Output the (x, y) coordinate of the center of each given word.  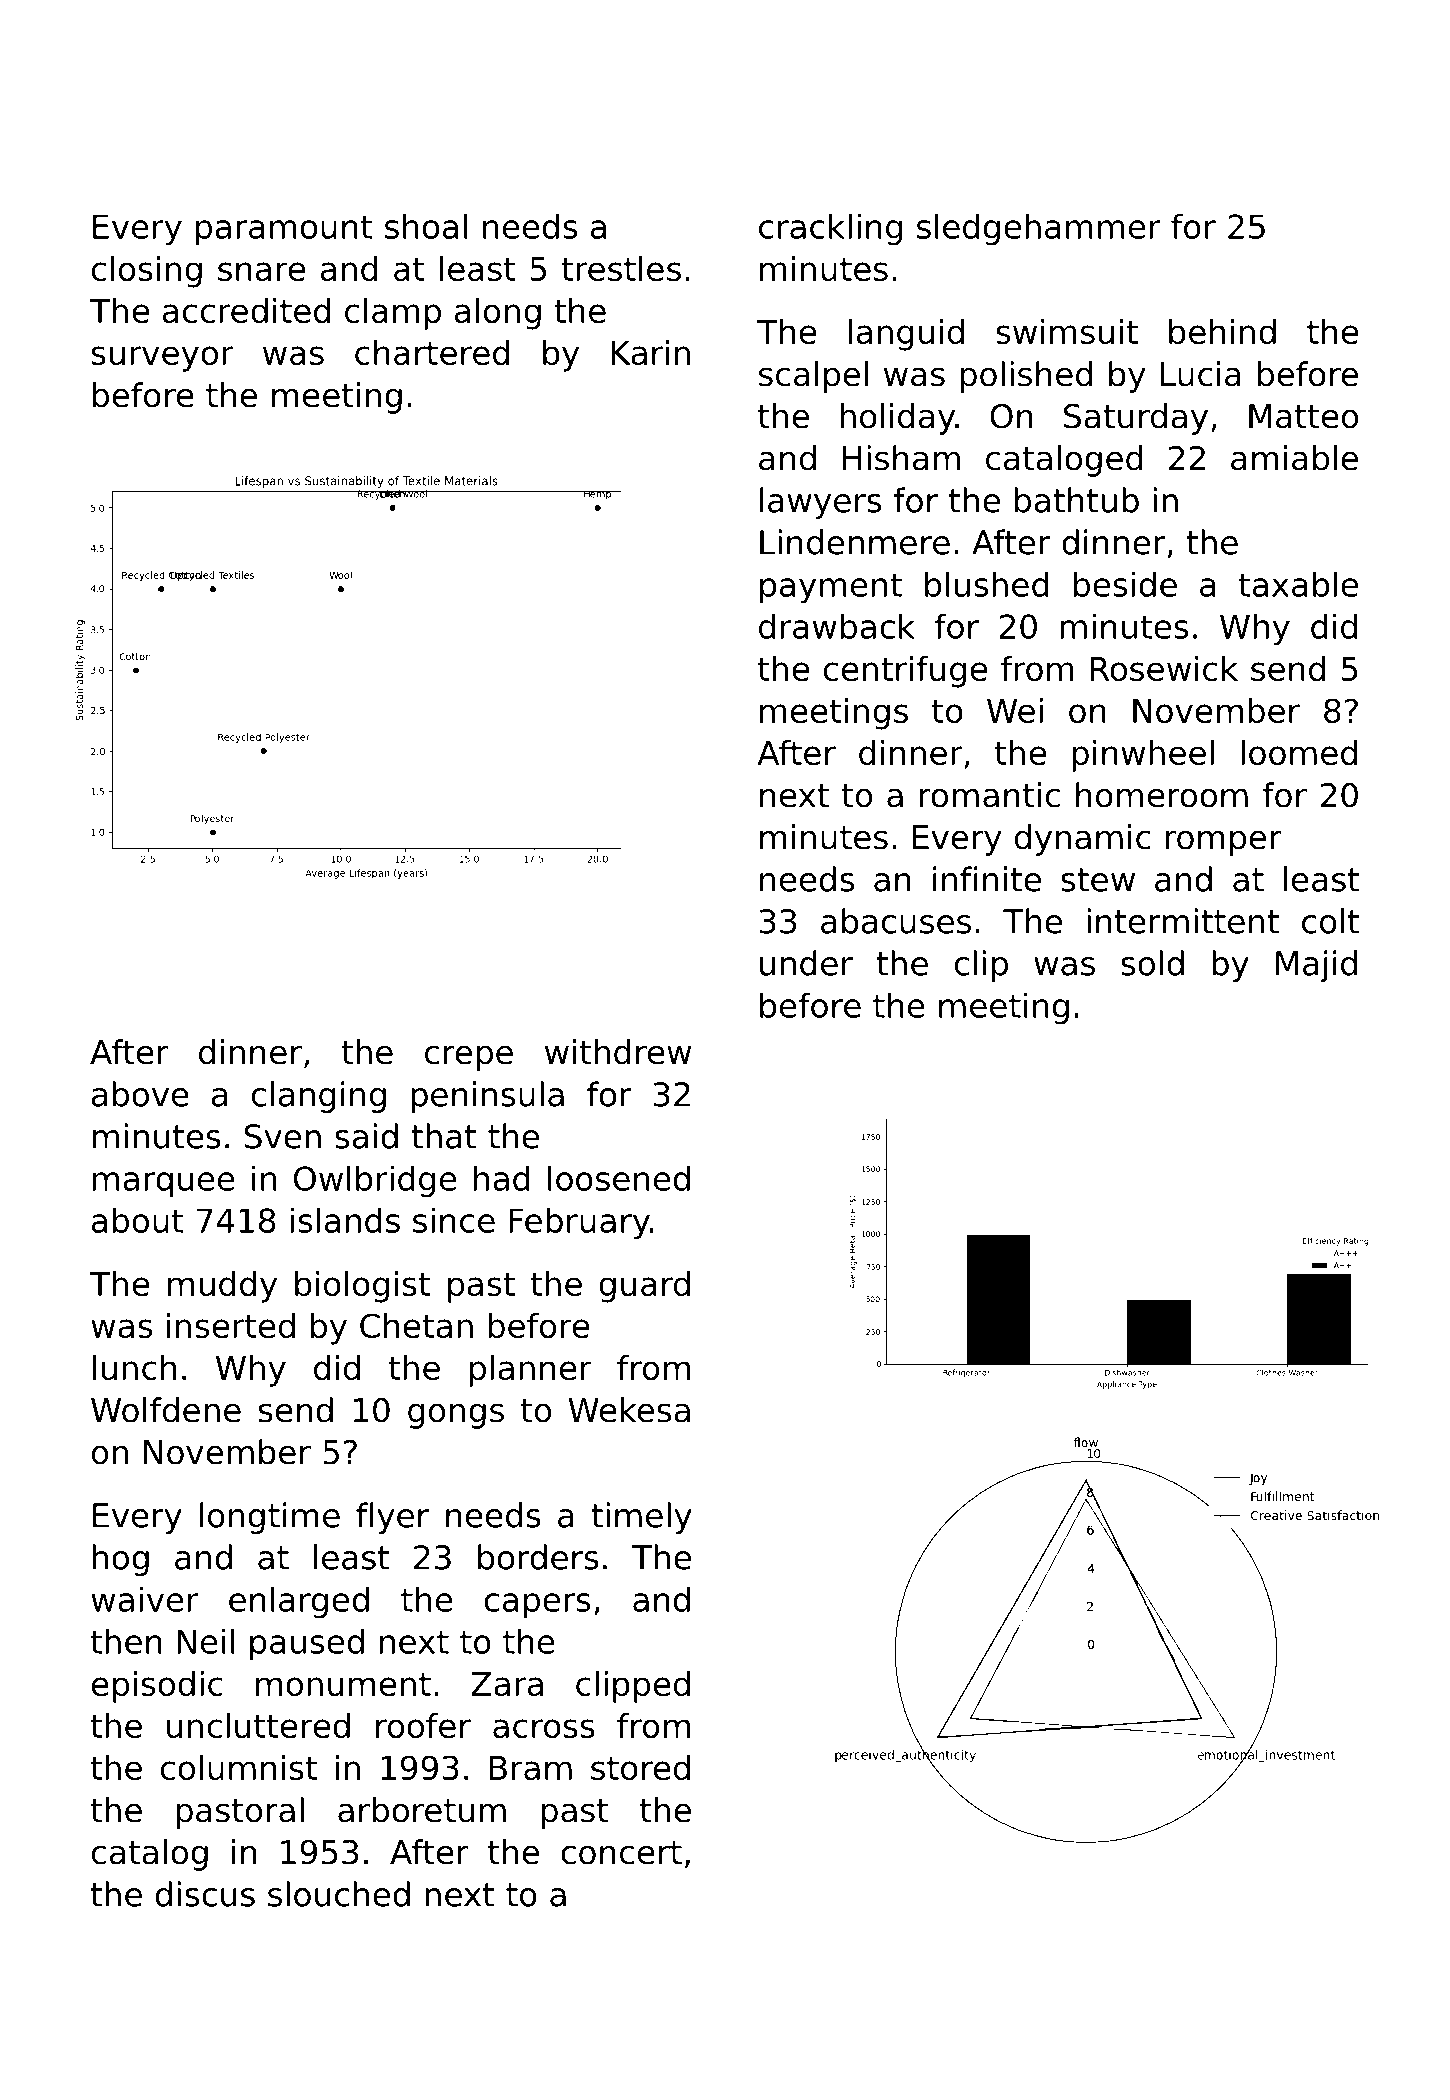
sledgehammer (1039, 230)
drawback (837, 626)
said (366, 1136)
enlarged (299, 1602)
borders (538, 1557)
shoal (426, 226)
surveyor (162, 359)
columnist (239, 1767)
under (806, 963)
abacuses (896, 921)
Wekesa (629, 1410)
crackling (830, 230)
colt (1331, 921)
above (140, 1094)
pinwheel (1143, 756)
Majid (1316, 966)
